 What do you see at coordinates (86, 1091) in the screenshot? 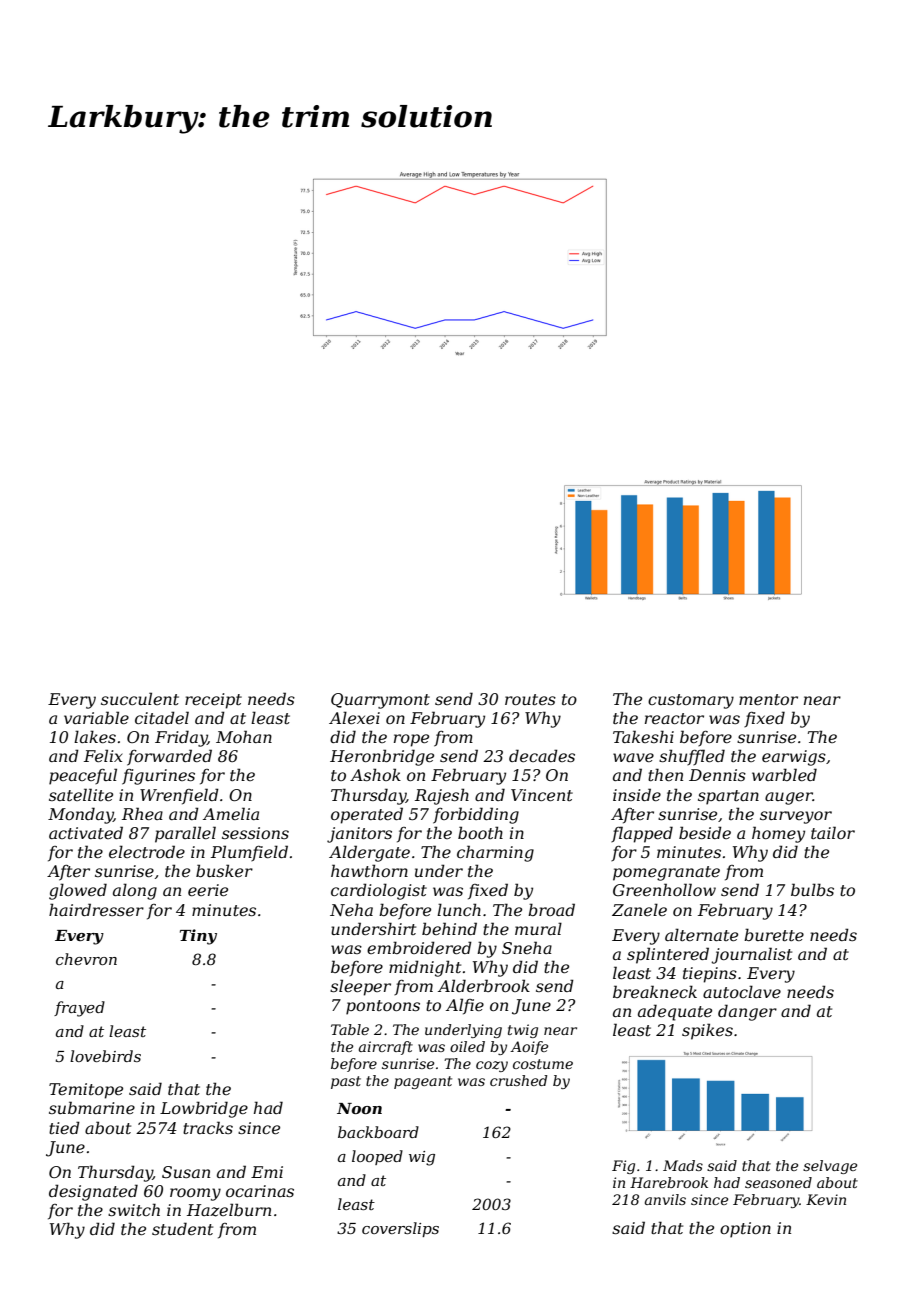
I see `Temitope` at bounding box center [86, 1091].
